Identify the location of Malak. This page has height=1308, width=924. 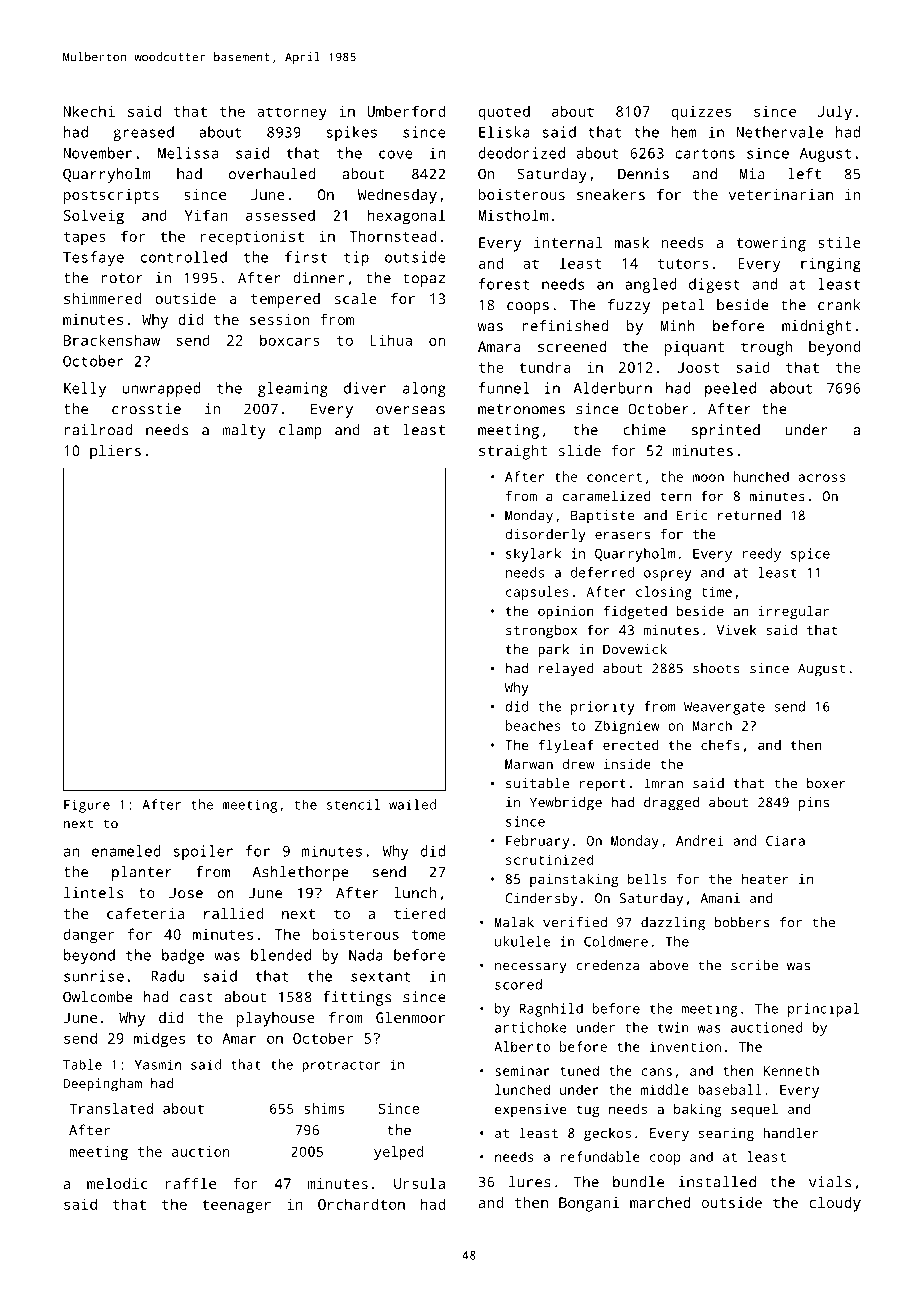
(514, 922).
